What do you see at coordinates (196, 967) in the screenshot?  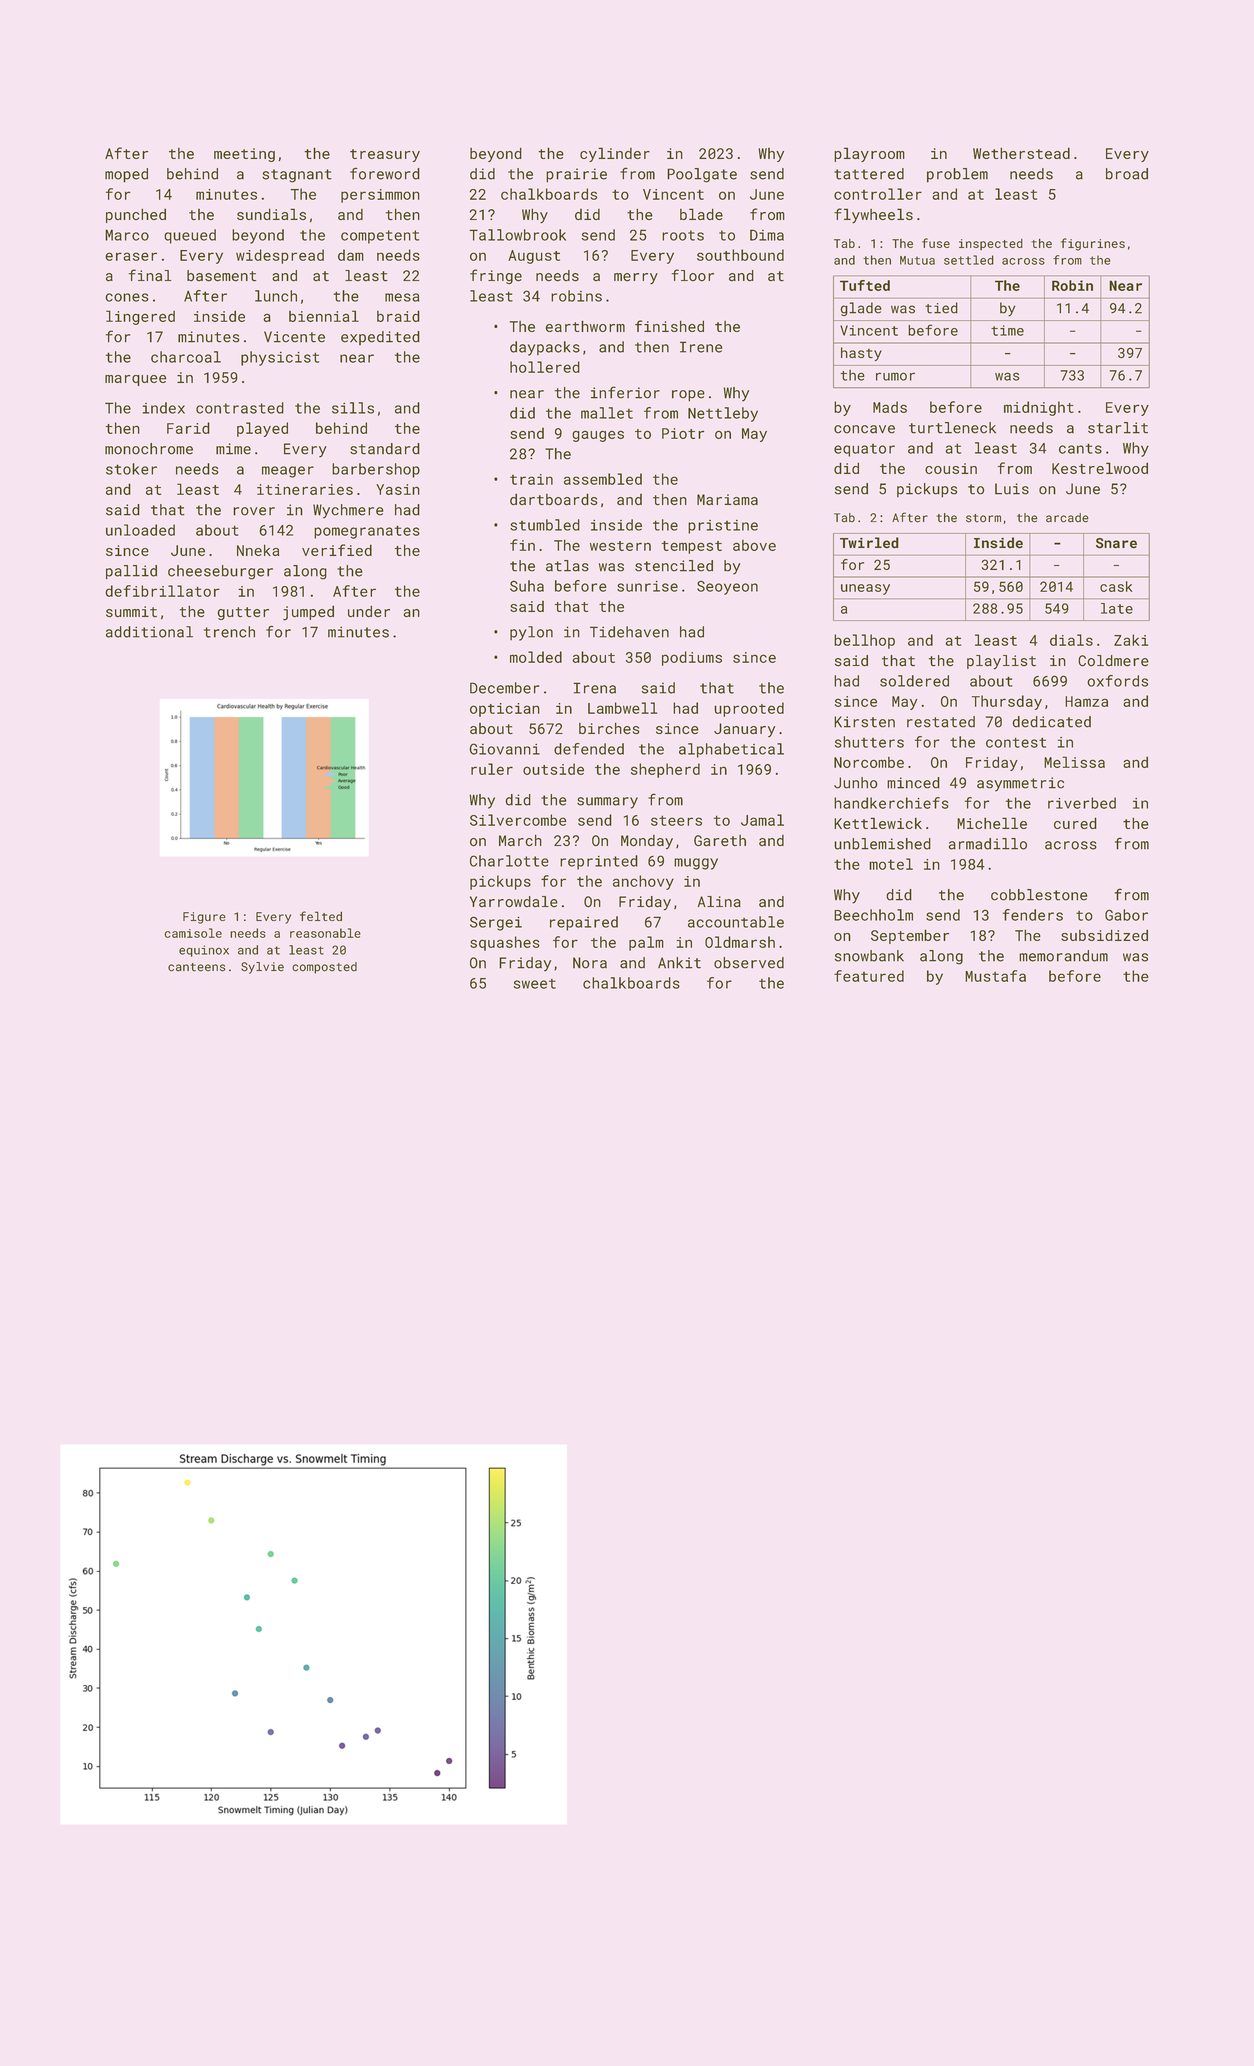 I see `canteens` at bounding box center [196, 967].
